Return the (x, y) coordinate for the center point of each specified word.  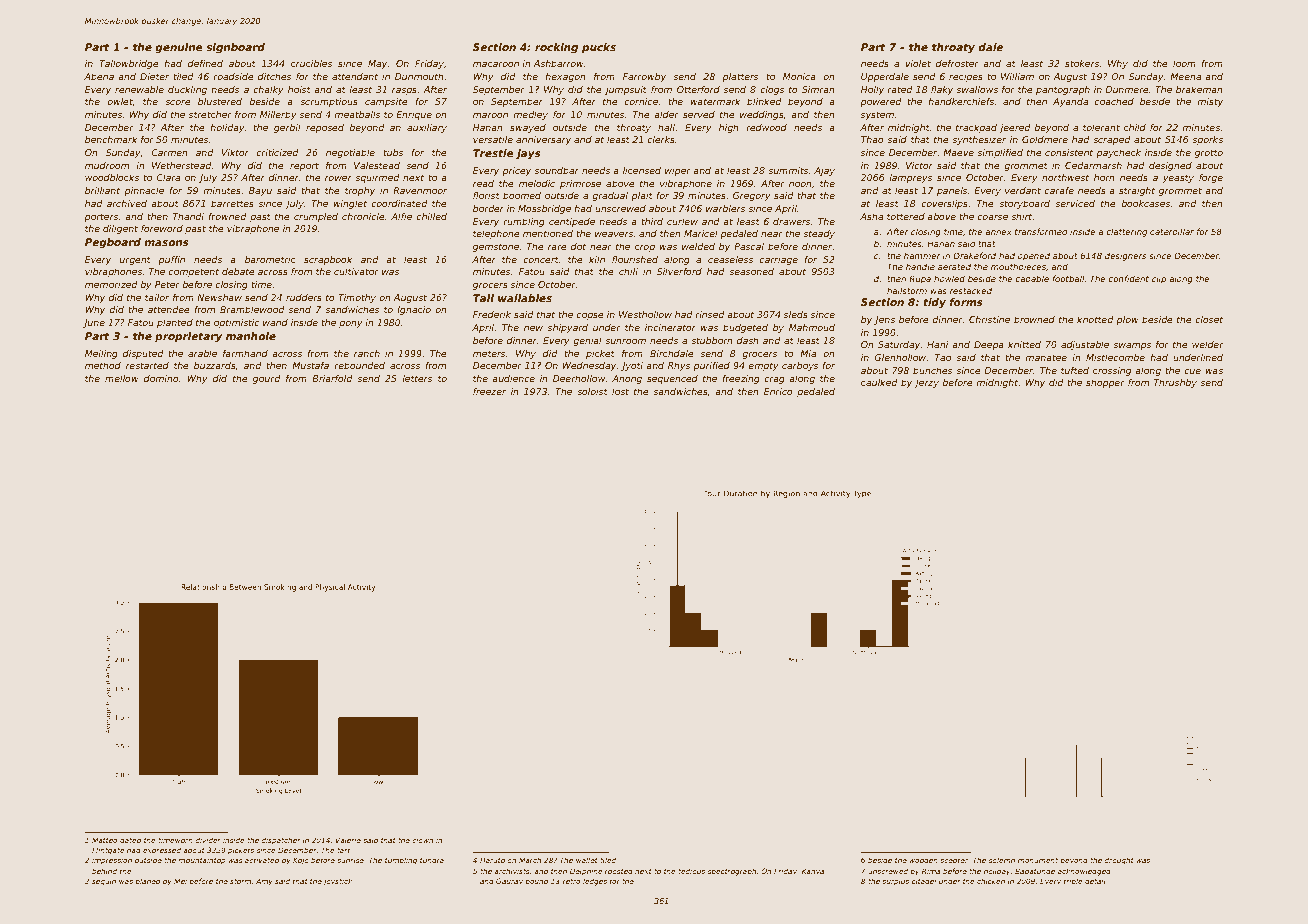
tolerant (1101, 127)
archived (127, 203)
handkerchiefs (961, 101)
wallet (587, 860)
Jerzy (926, 383)
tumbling (401, 861)
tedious (691, 871)
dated (131, 840)
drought (1119, 861)
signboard (235, 48)
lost (620, 391)
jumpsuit (626, 90)
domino (161, 378)
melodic (537, 183)
